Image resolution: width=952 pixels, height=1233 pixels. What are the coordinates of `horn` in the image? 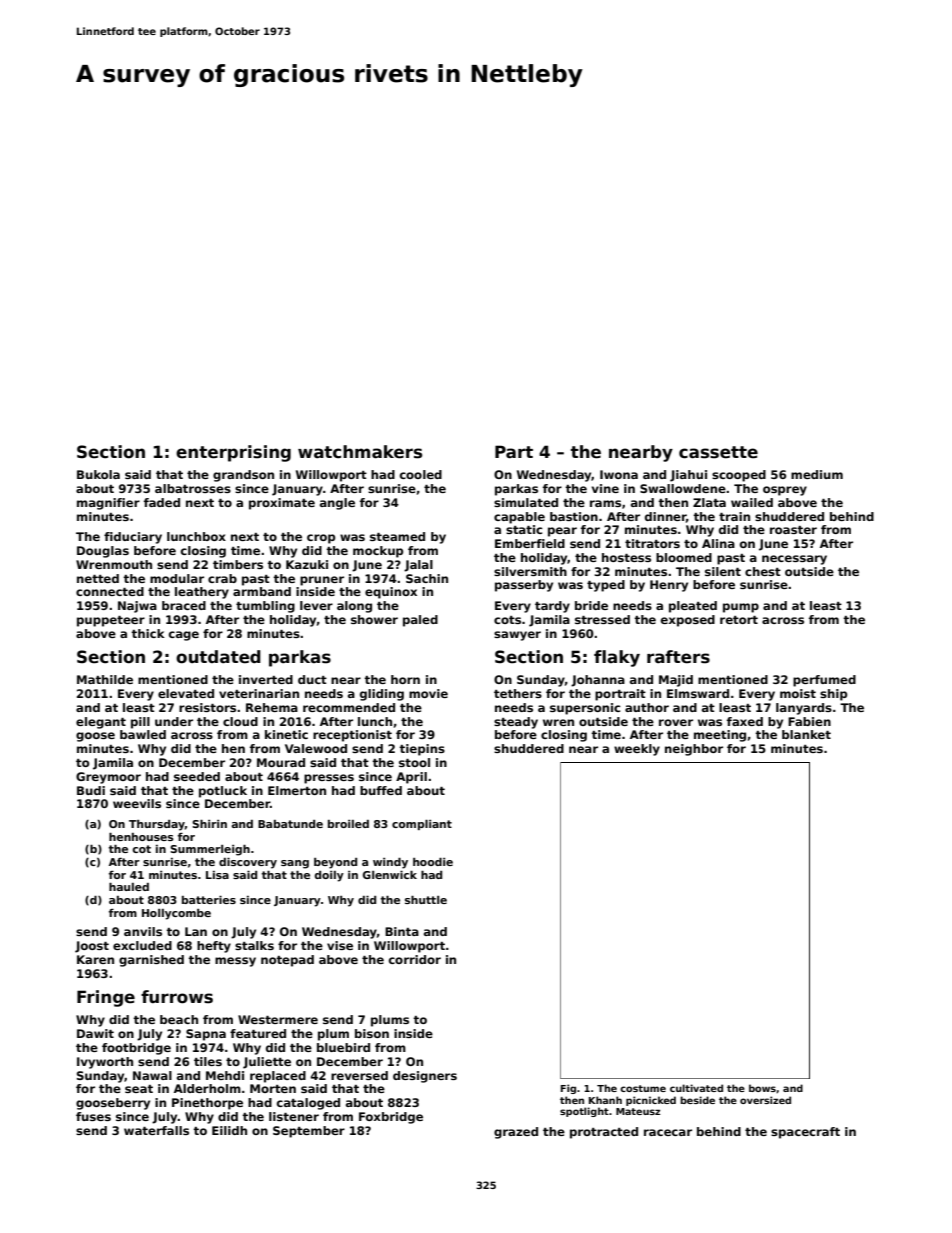 It's located at (405, 679).
